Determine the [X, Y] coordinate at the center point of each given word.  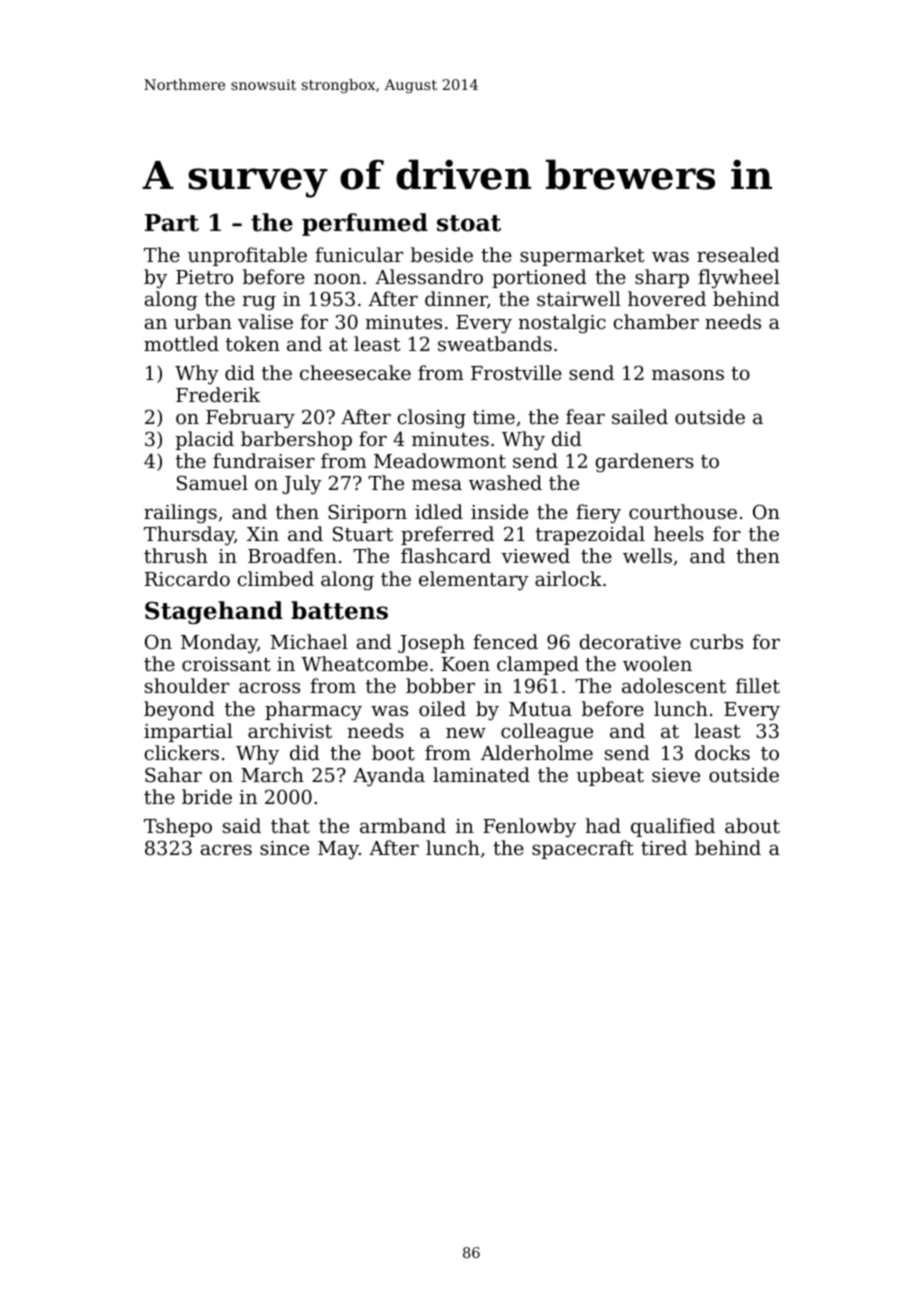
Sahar [173, 775]
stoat [469, 223]
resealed [738, 254]
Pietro [204, 277]
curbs [716, 641]
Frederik [218, 394]
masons [688, 375]
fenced [505, 641]
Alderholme [537, 752]
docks [722, 752]
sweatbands [495, 343]
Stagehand [214, 612]
